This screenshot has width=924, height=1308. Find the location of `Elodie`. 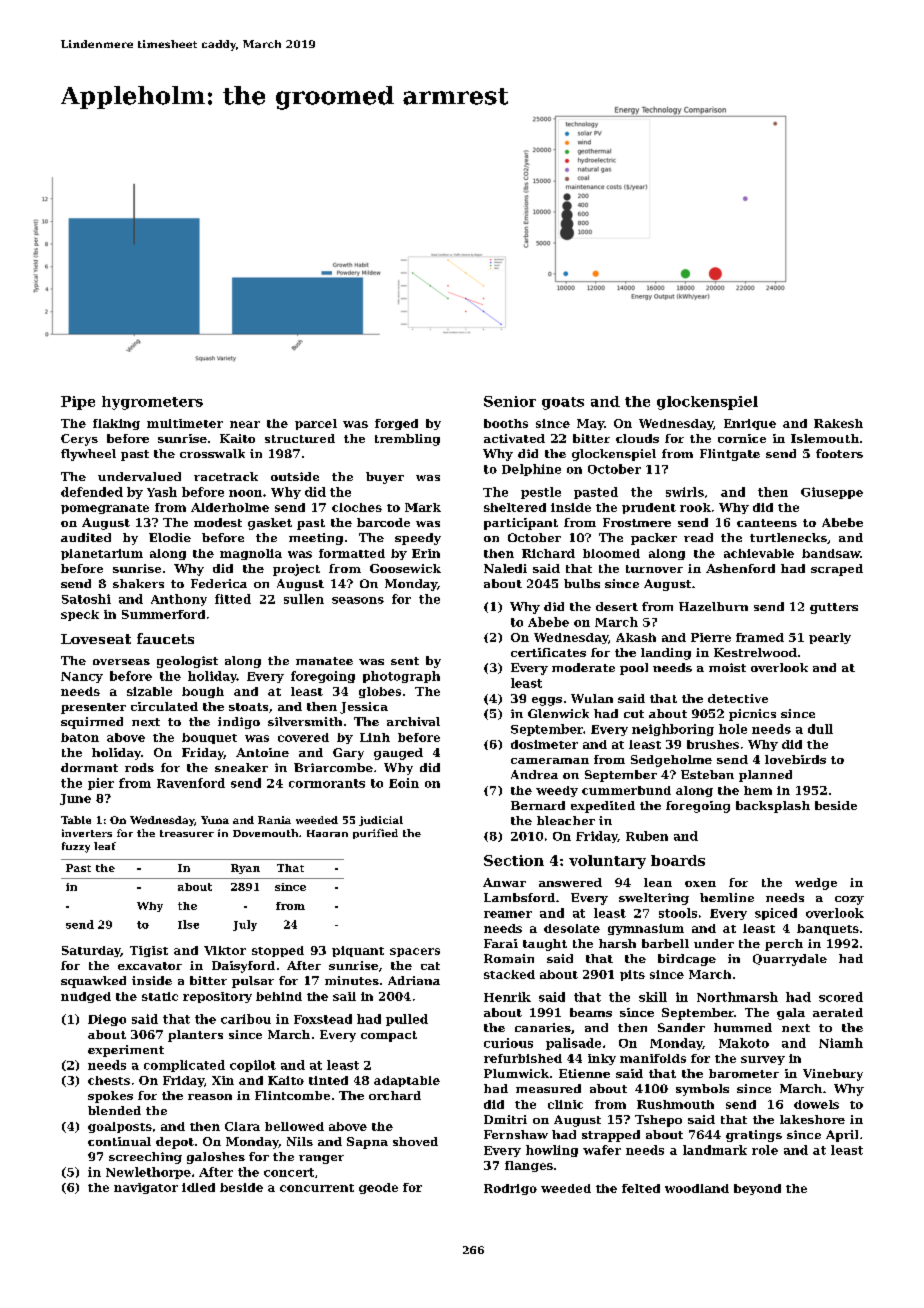

Elodie is located at coordinates (170, 537).
